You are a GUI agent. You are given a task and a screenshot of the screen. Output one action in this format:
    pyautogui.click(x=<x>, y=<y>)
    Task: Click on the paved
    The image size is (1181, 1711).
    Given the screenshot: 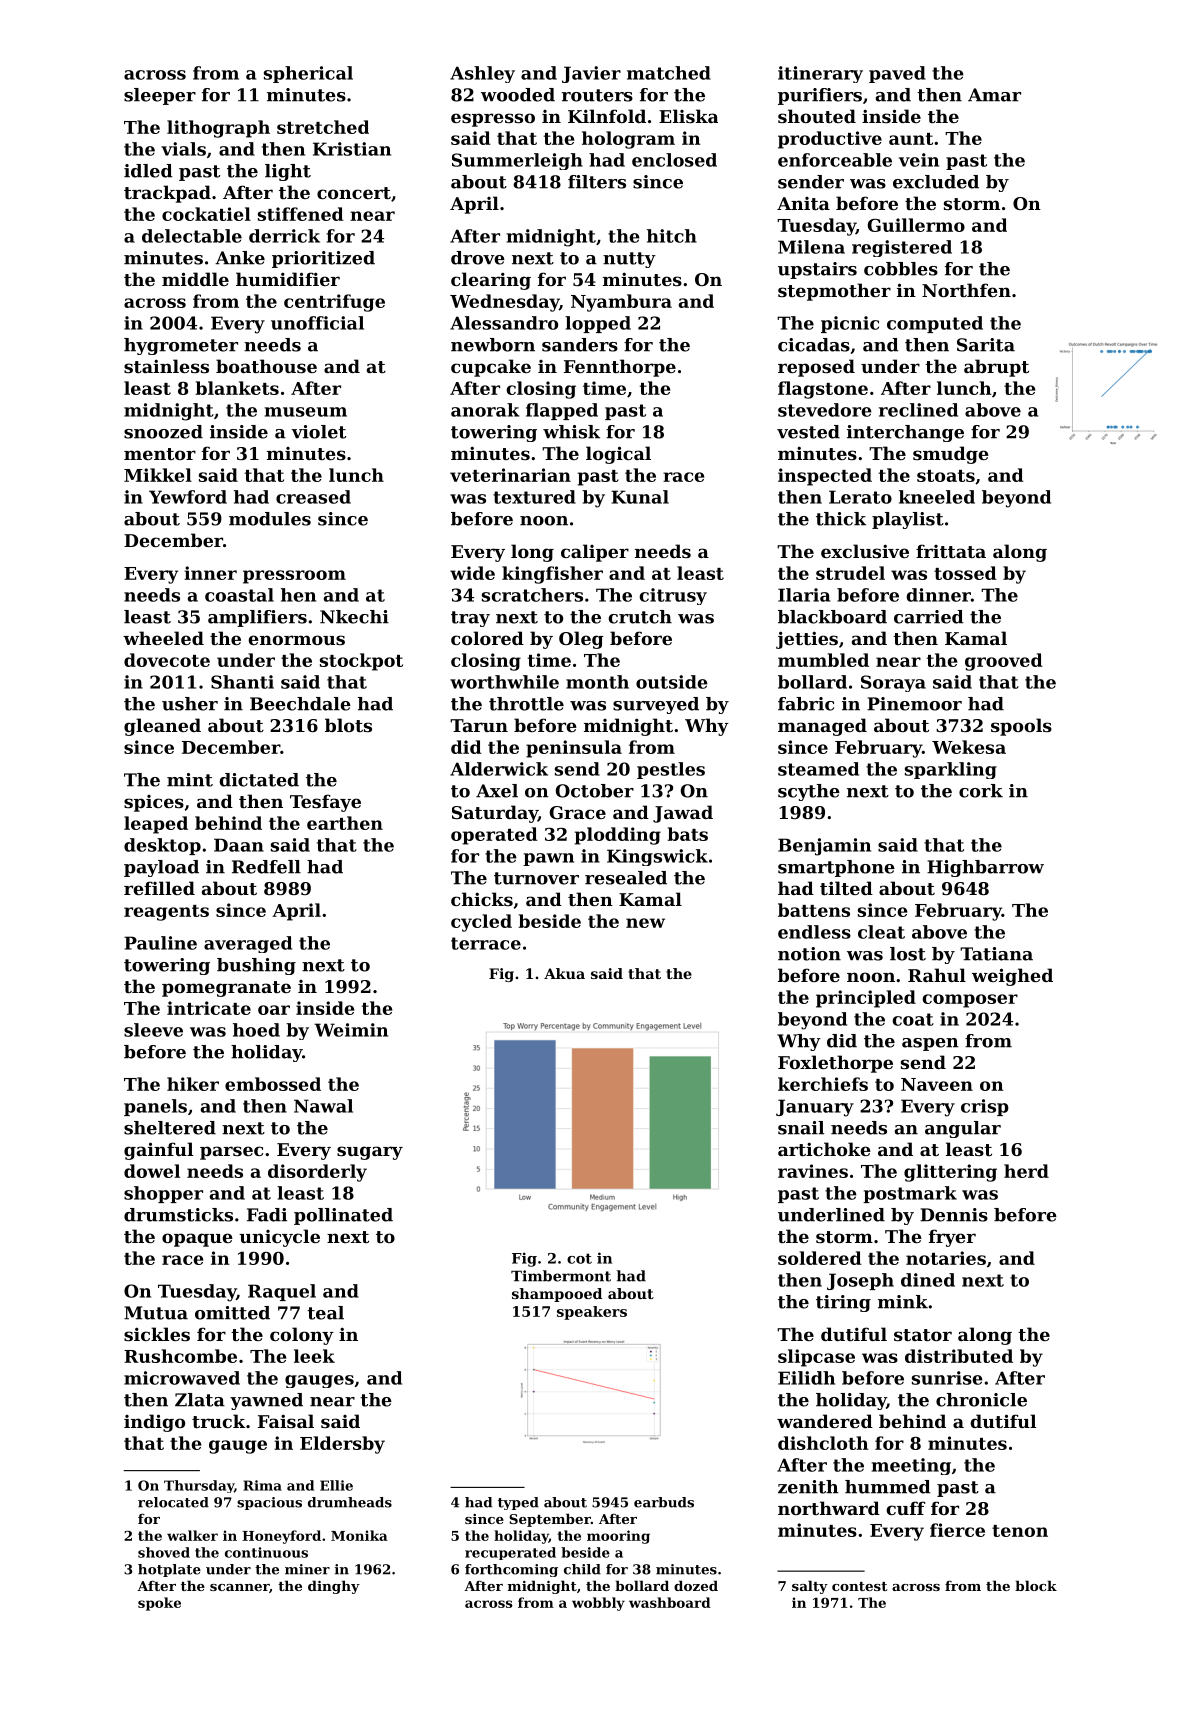 What is the action you would take?
    pyautogui.click(x=897, y=74)
